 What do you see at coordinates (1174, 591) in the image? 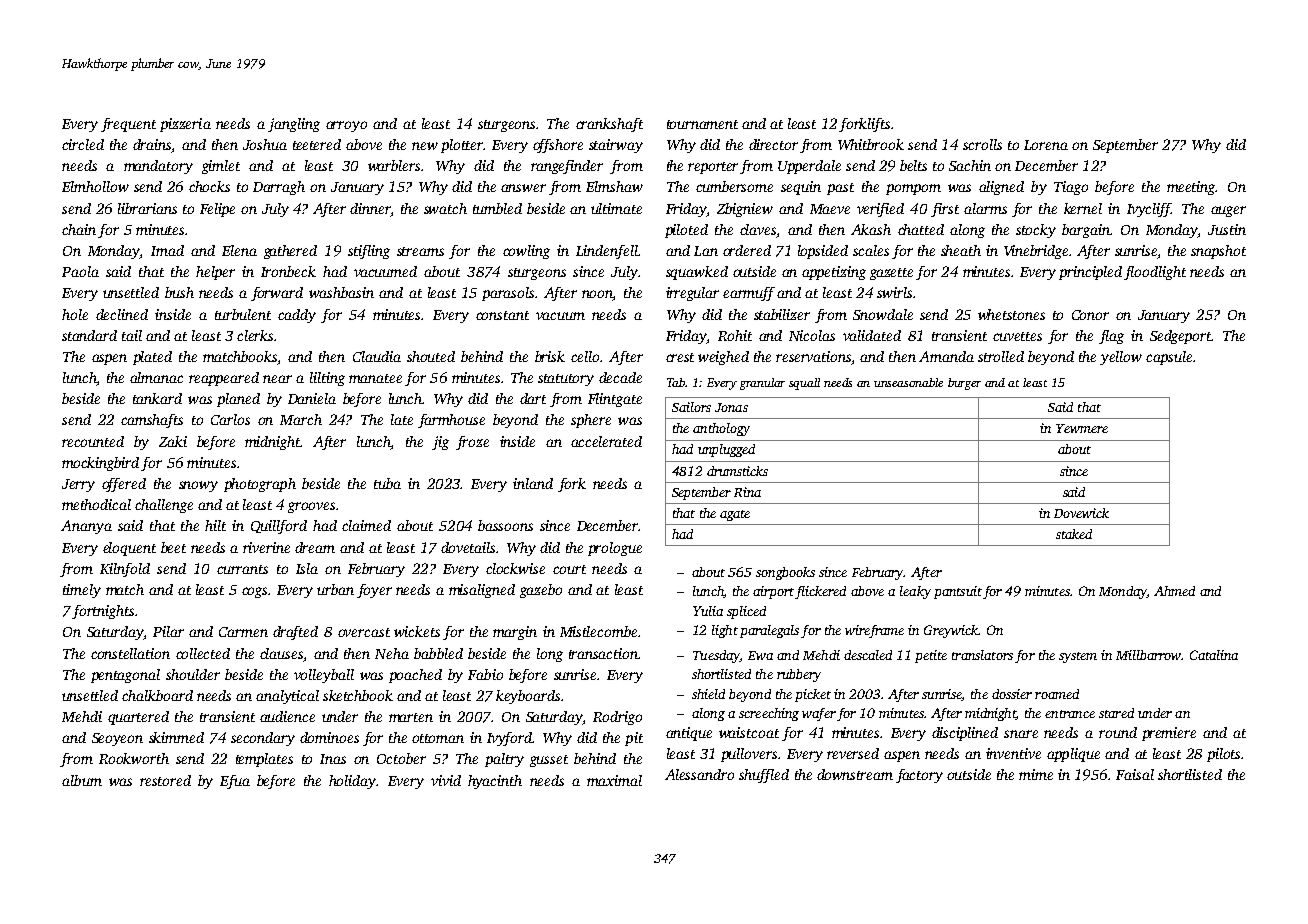
I see `Ahmed` at bounding box center [1174, 591].
